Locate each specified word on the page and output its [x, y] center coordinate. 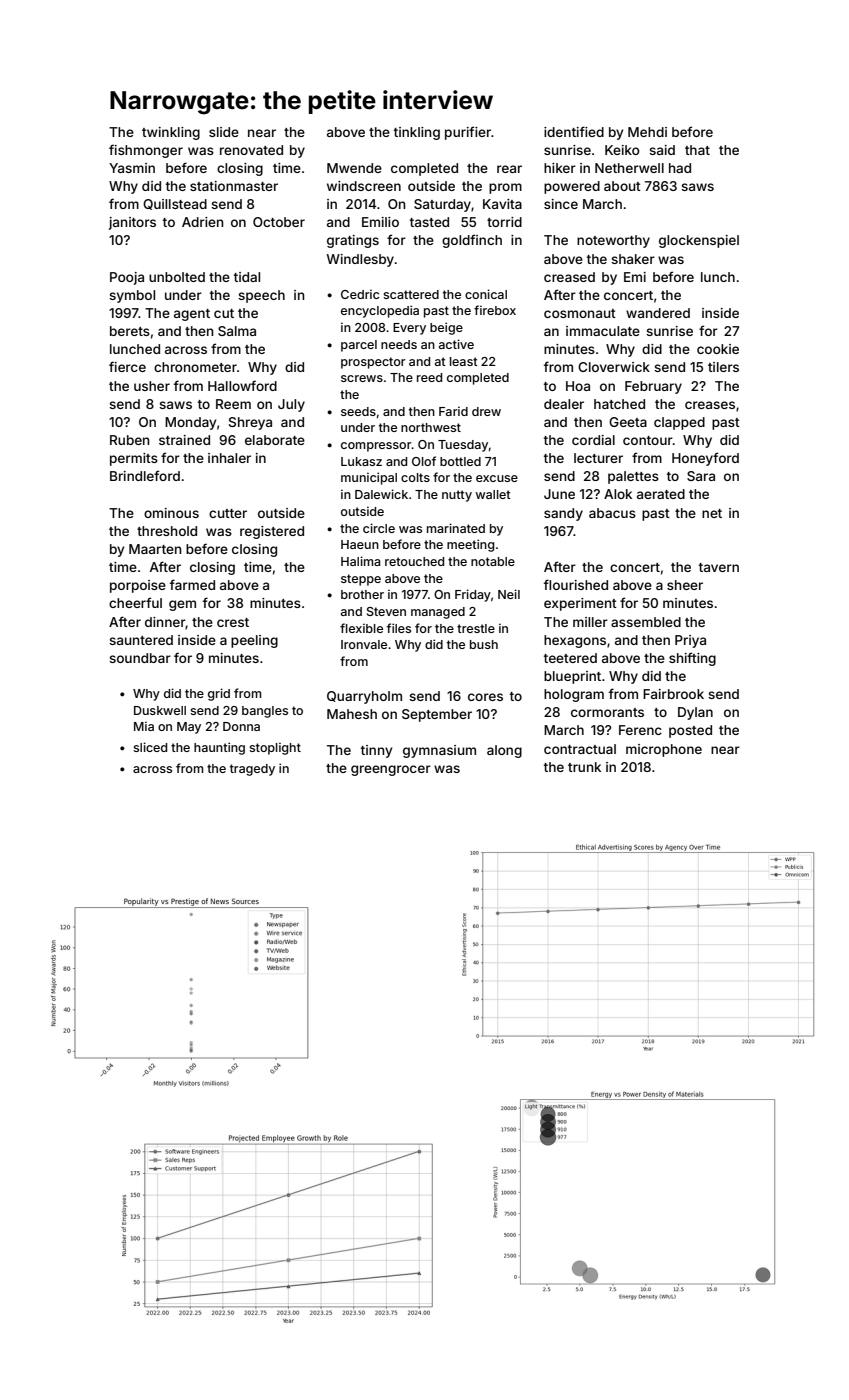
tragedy [252, 770]
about [622, 186]
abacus [612, 513]
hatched [619, 404]
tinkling [417, 133]
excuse [497, 478]
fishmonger [146, 151]
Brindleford [145, 475]
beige [446, 328]
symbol [132, 296]
